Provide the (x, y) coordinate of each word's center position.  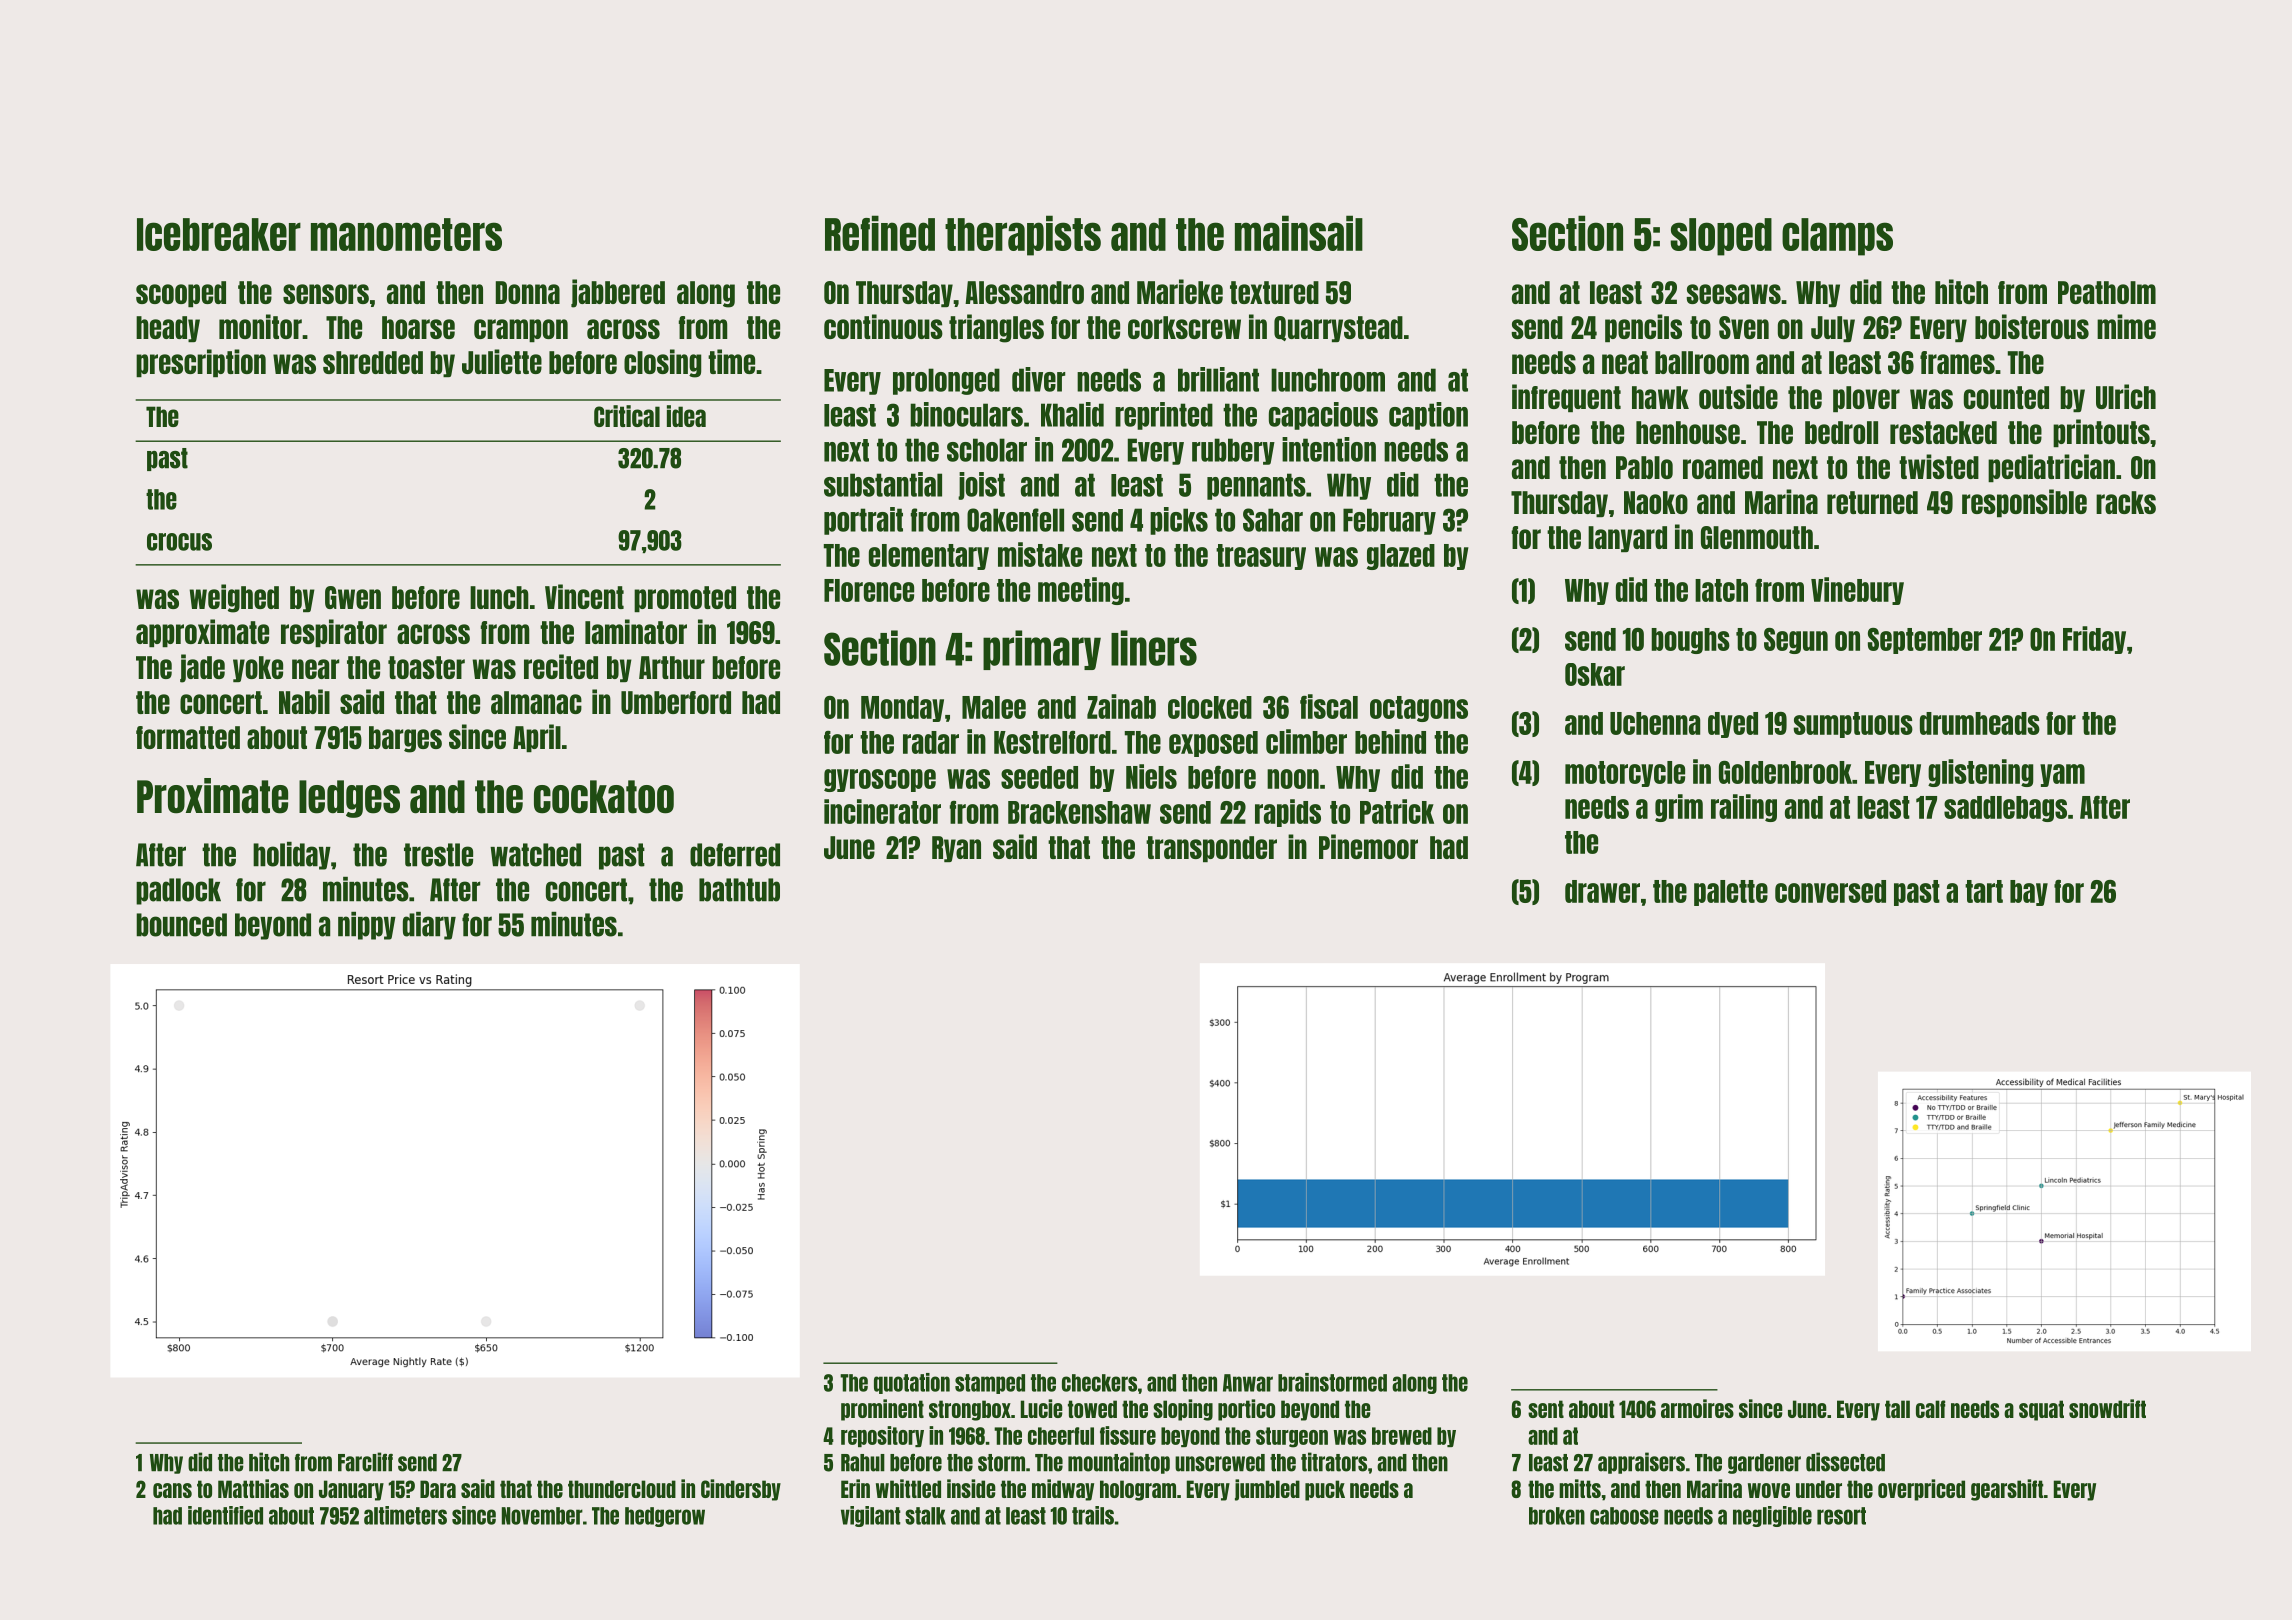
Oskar (1595, 674)
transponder (1211, 849)
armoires (1697, 1408)
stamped (990, 1384)
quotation (912, 1383)
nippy (367, 926)
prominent (882, 1410)
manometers (406, 234)
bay (2029, 893)
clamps (1837, 237)
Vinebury (1857, 591)
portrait (863, 521)
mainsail (1299, 233)
